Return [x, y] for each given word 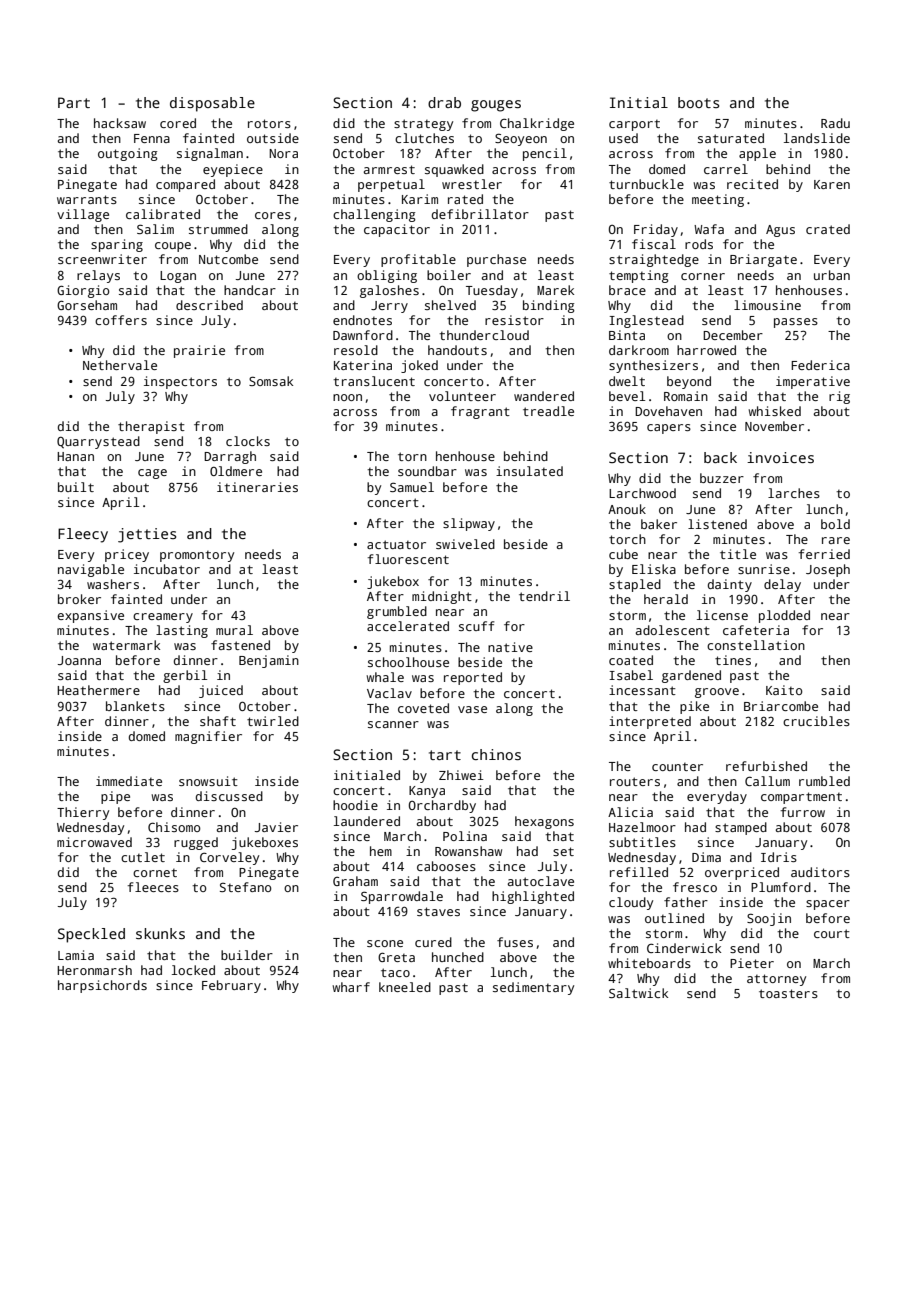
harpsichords [102, 986]
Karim [420, 199]
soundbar [427, 471]
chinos [496, 754]
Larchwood [642, 493]
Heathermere [98, 690]
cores [273, 215]
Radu [835, 123]
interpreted [650, 722]
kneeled [405, 987]
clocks [248, 441]
